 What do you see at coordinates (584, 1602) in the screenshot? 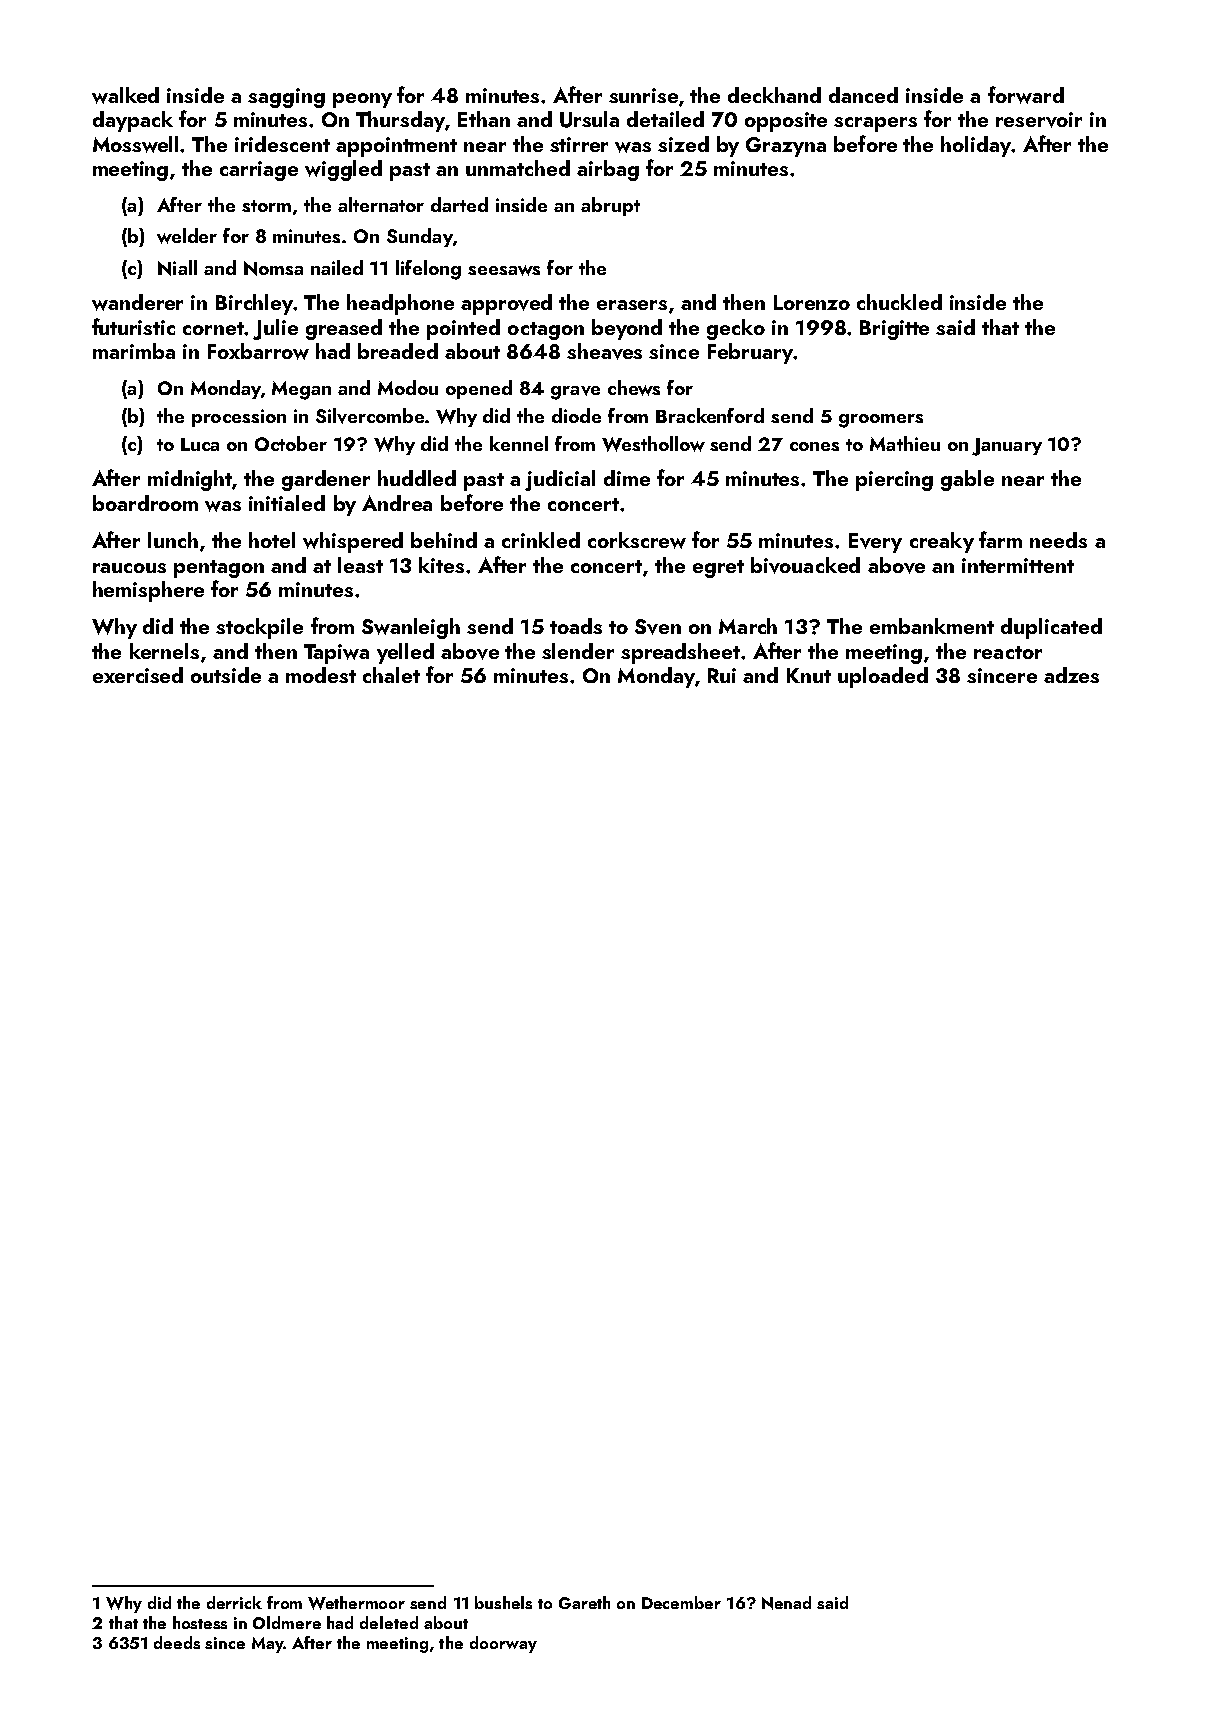
I see `Gareth` at bounding box center [584, 1602].
